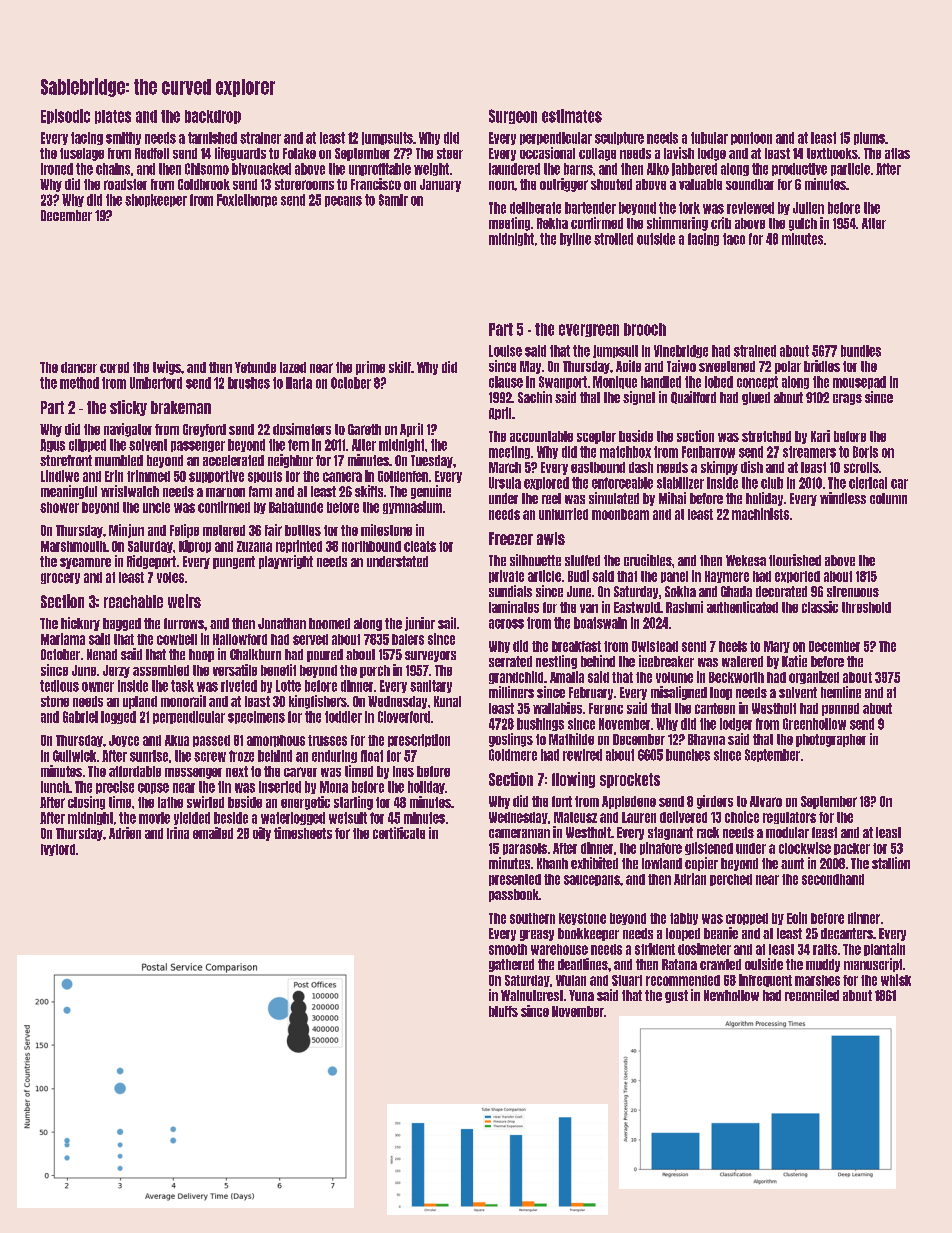 This screenshot has width=952, height=1233. What do you see at coordinates (431, 492) in the screenshot?
I see `genuine` at bounding box center [431, 492].
